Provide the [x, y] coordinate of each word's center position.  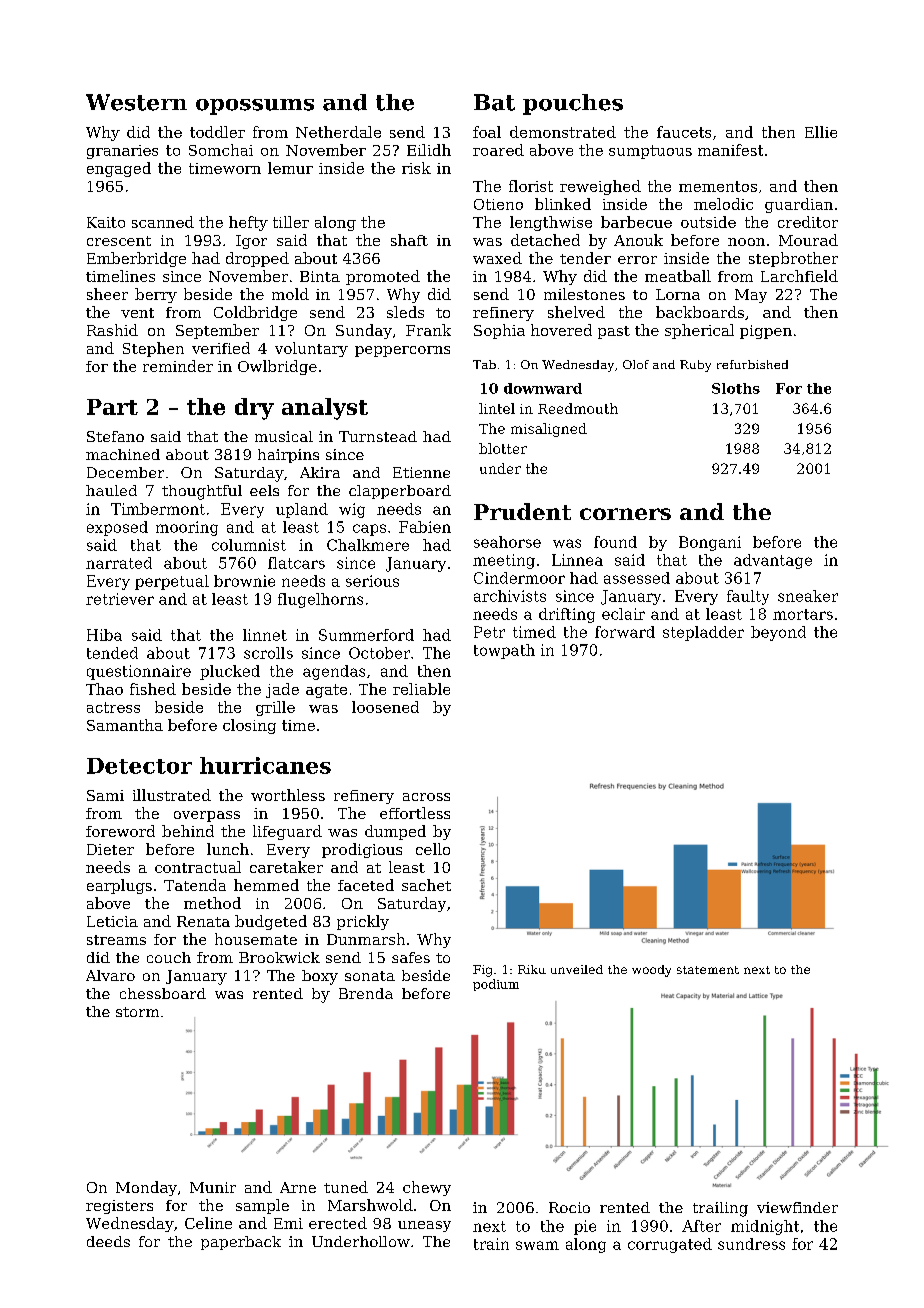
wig [352, 510]
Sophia [499, 331]
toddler [217, 132]
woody [651, 971]
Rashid [112, 330]
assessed [637, 578]
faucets [684, 132]
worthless [288, 795]
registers [119, 1207]
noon [746, 242]
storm [137, 1012]
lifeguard [287, 832]
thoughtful [202, 492]
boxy [320, 977]
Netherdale [338, 132]
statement [708, 970]
